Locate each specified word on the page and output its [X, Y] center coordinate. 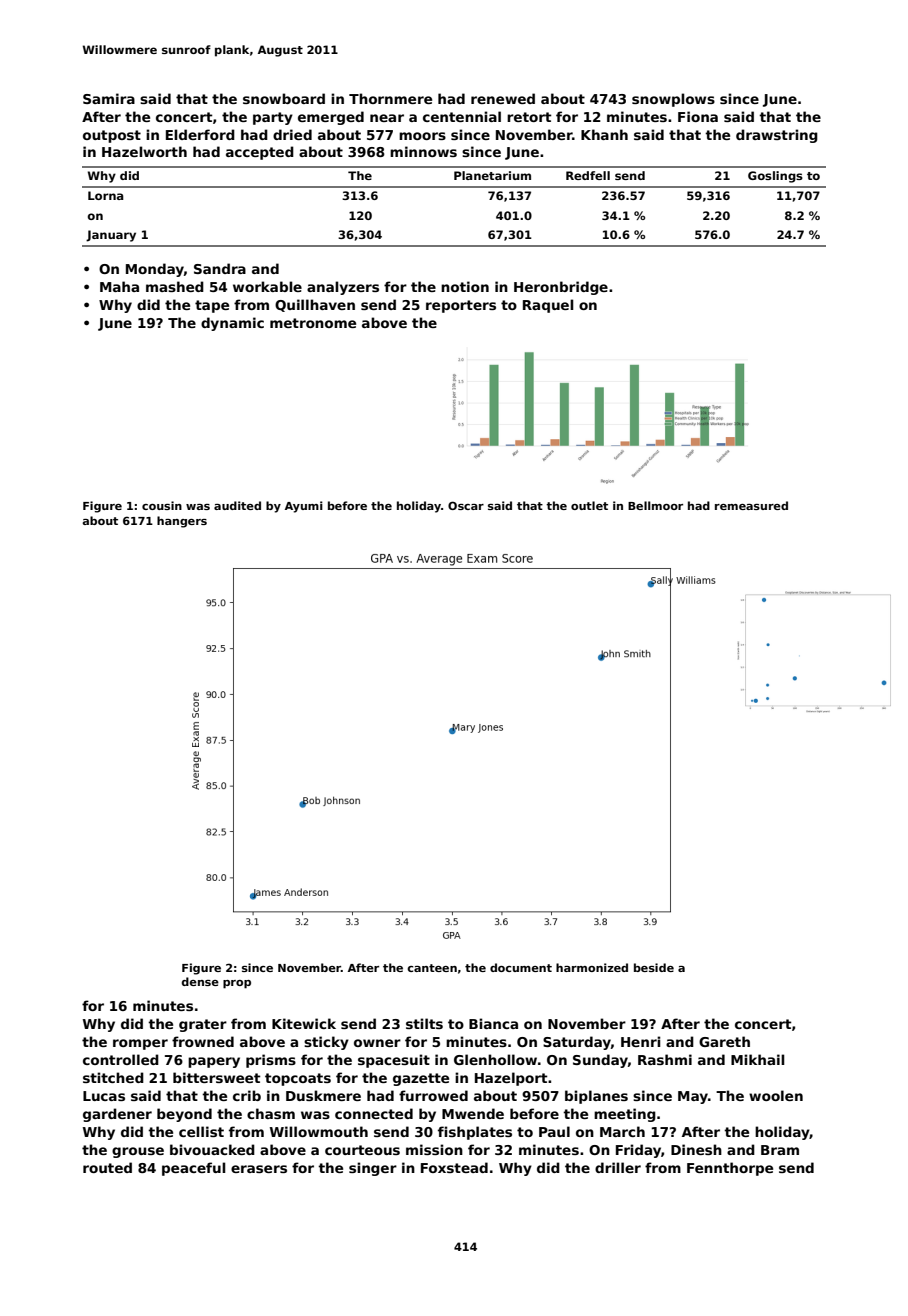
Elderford [200, 134]
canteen [432, 968]
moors [422, 136]
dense [200, 981]
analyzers [343, 288]
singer [373, 1169]
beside [654, 967]
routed [107, 1167]
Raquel [548, 306]
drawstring [777, 136]
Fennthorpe [730, 1169]
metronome [313, 323]
